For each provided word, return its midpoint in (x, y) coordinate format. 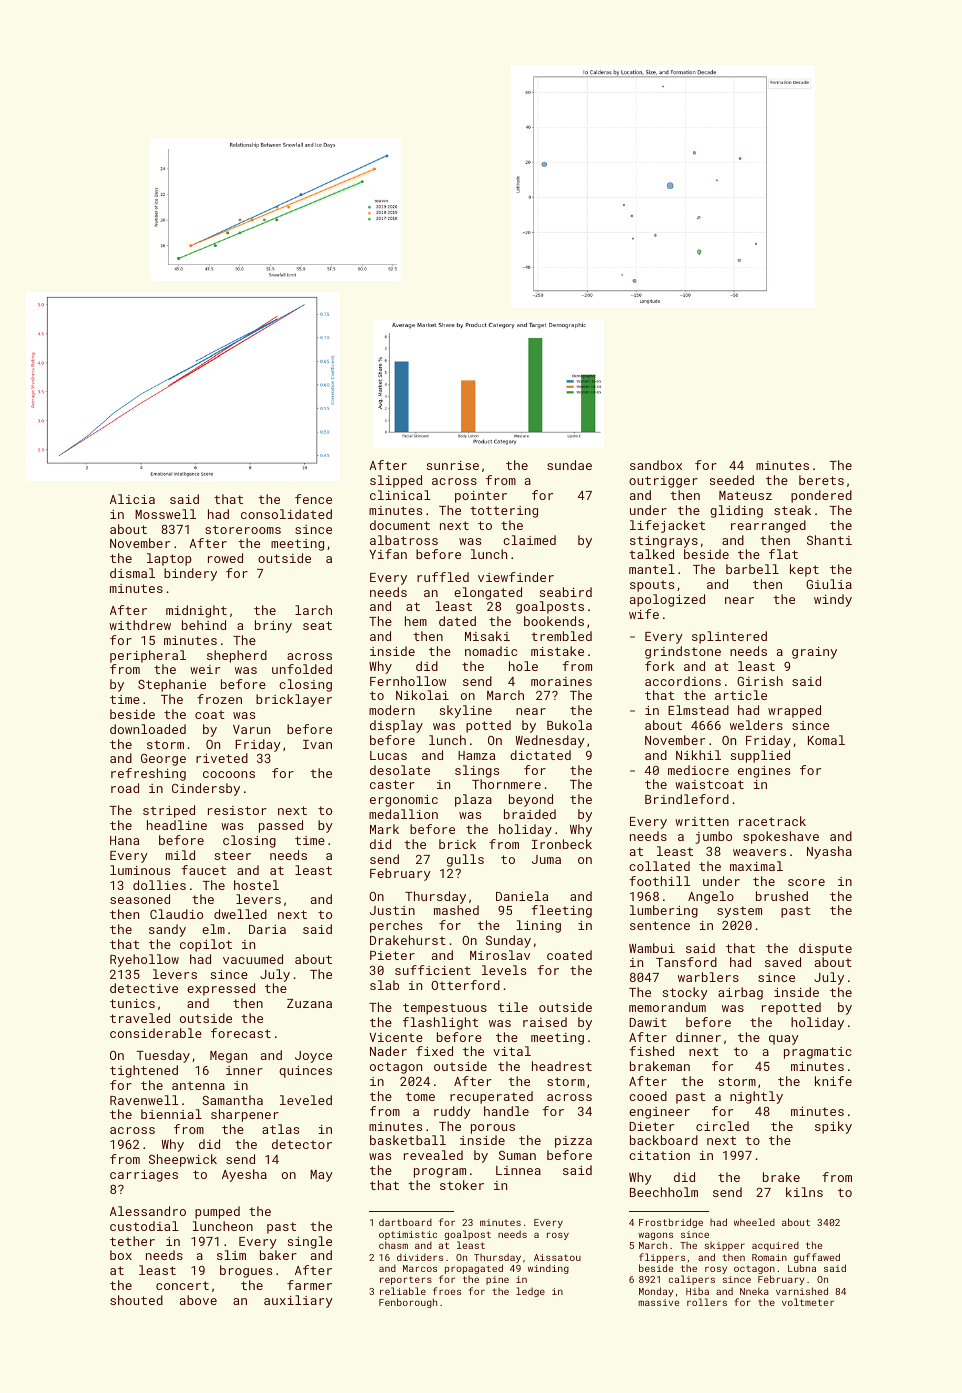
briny (273, 626)
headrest (562, 1066)
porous (493, 1129)
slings (477, 771)
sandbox (656, 465)
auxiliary (298, 1301)
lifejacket (667, 526)
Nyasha (829, 852)
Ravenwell (144, 1100)
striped (169, 811)
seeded (732, 480)
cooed (648, 1096)
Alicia (132, 499)
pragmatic (818, 1053)
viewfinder (516, 577)
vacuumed (253, 959)
